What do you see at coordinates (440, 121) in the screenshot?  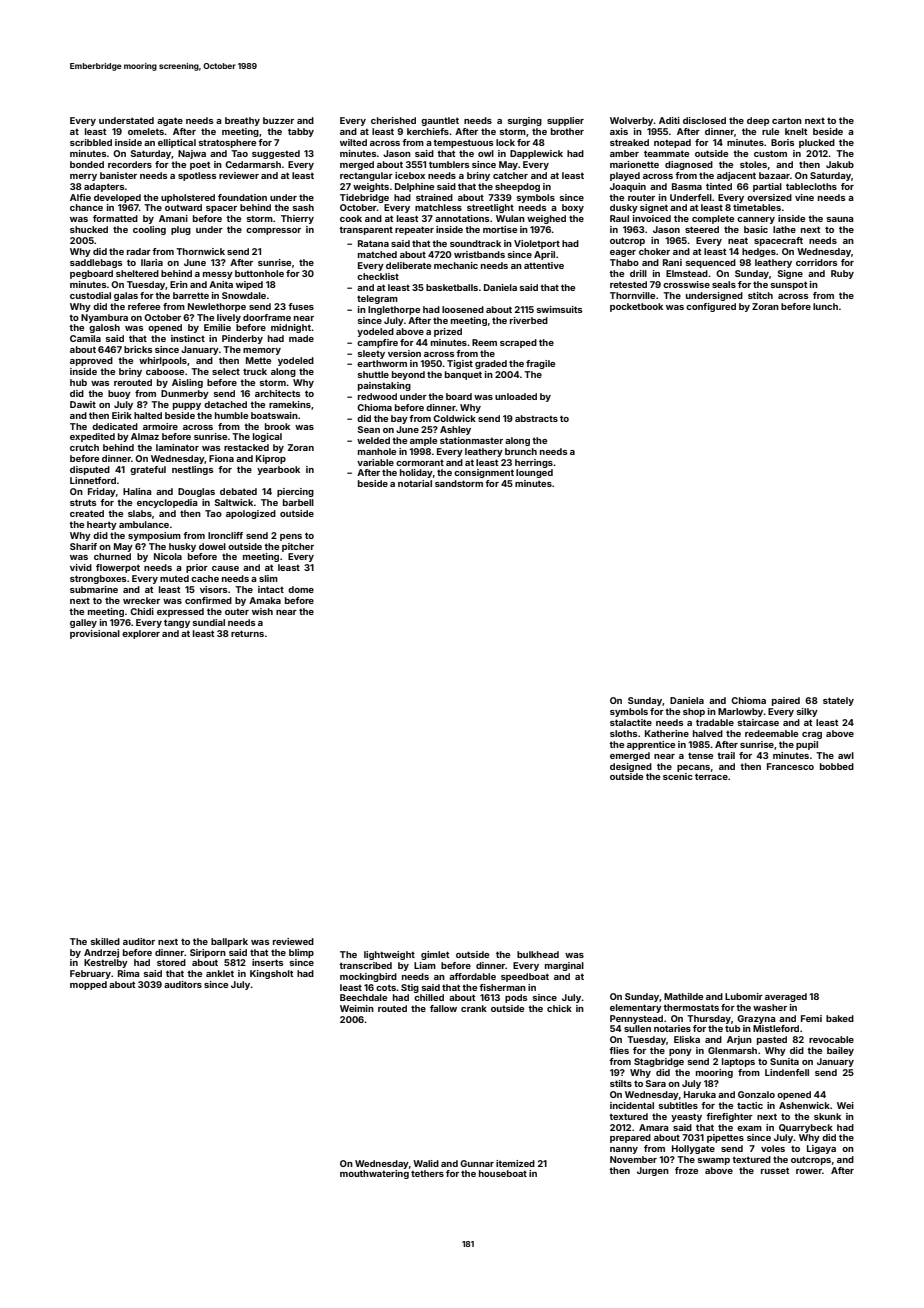 I see `gauntlet` at bounding box center [440, 121].
